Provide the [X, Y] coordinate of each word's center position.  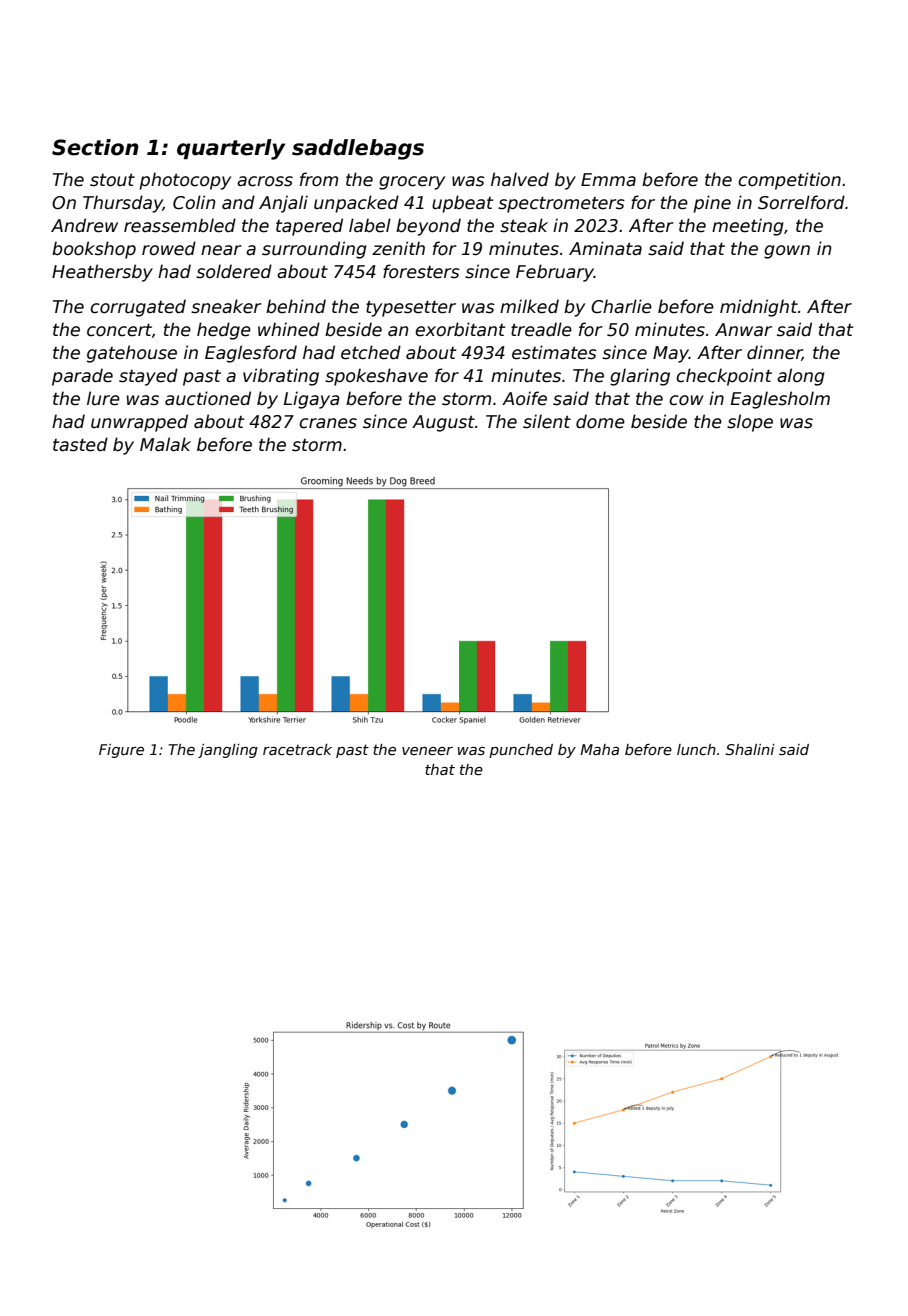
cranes [328, 423]
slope [750, 423]
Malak [165, 444]
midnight [759, 308]
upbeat [462, 204]
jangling [228, 751]
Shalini [750, 749]
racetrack [297, 749]
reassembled [180, 225]
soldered [234, 271]
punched [521, 751]
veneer [427, 751]
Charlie [621, 306]
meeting [748, 227]
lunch [696, 749]
